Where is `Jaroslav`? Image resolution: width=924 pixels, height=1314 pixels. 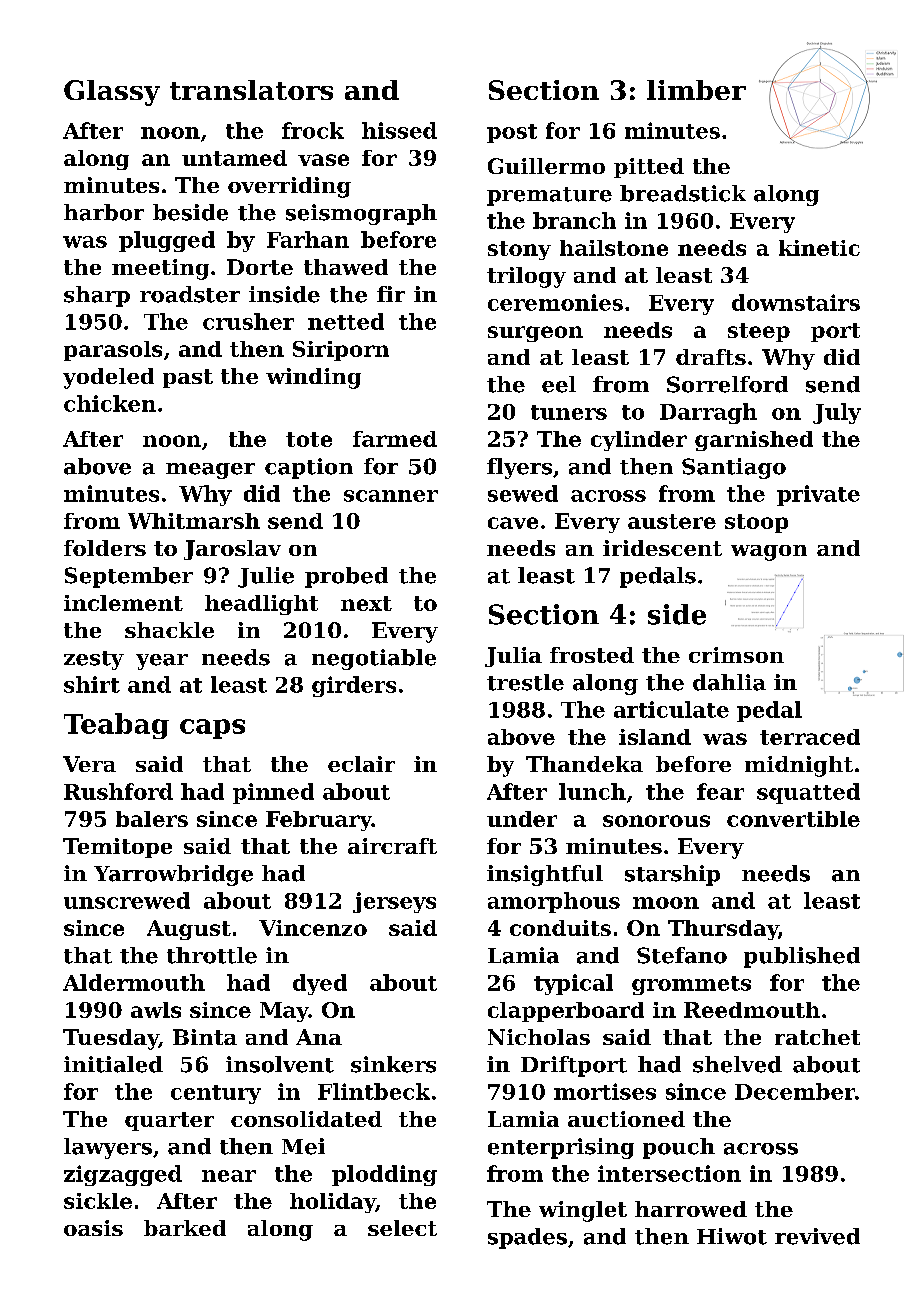 Jaroslav is located at coordinates (232, 550).
